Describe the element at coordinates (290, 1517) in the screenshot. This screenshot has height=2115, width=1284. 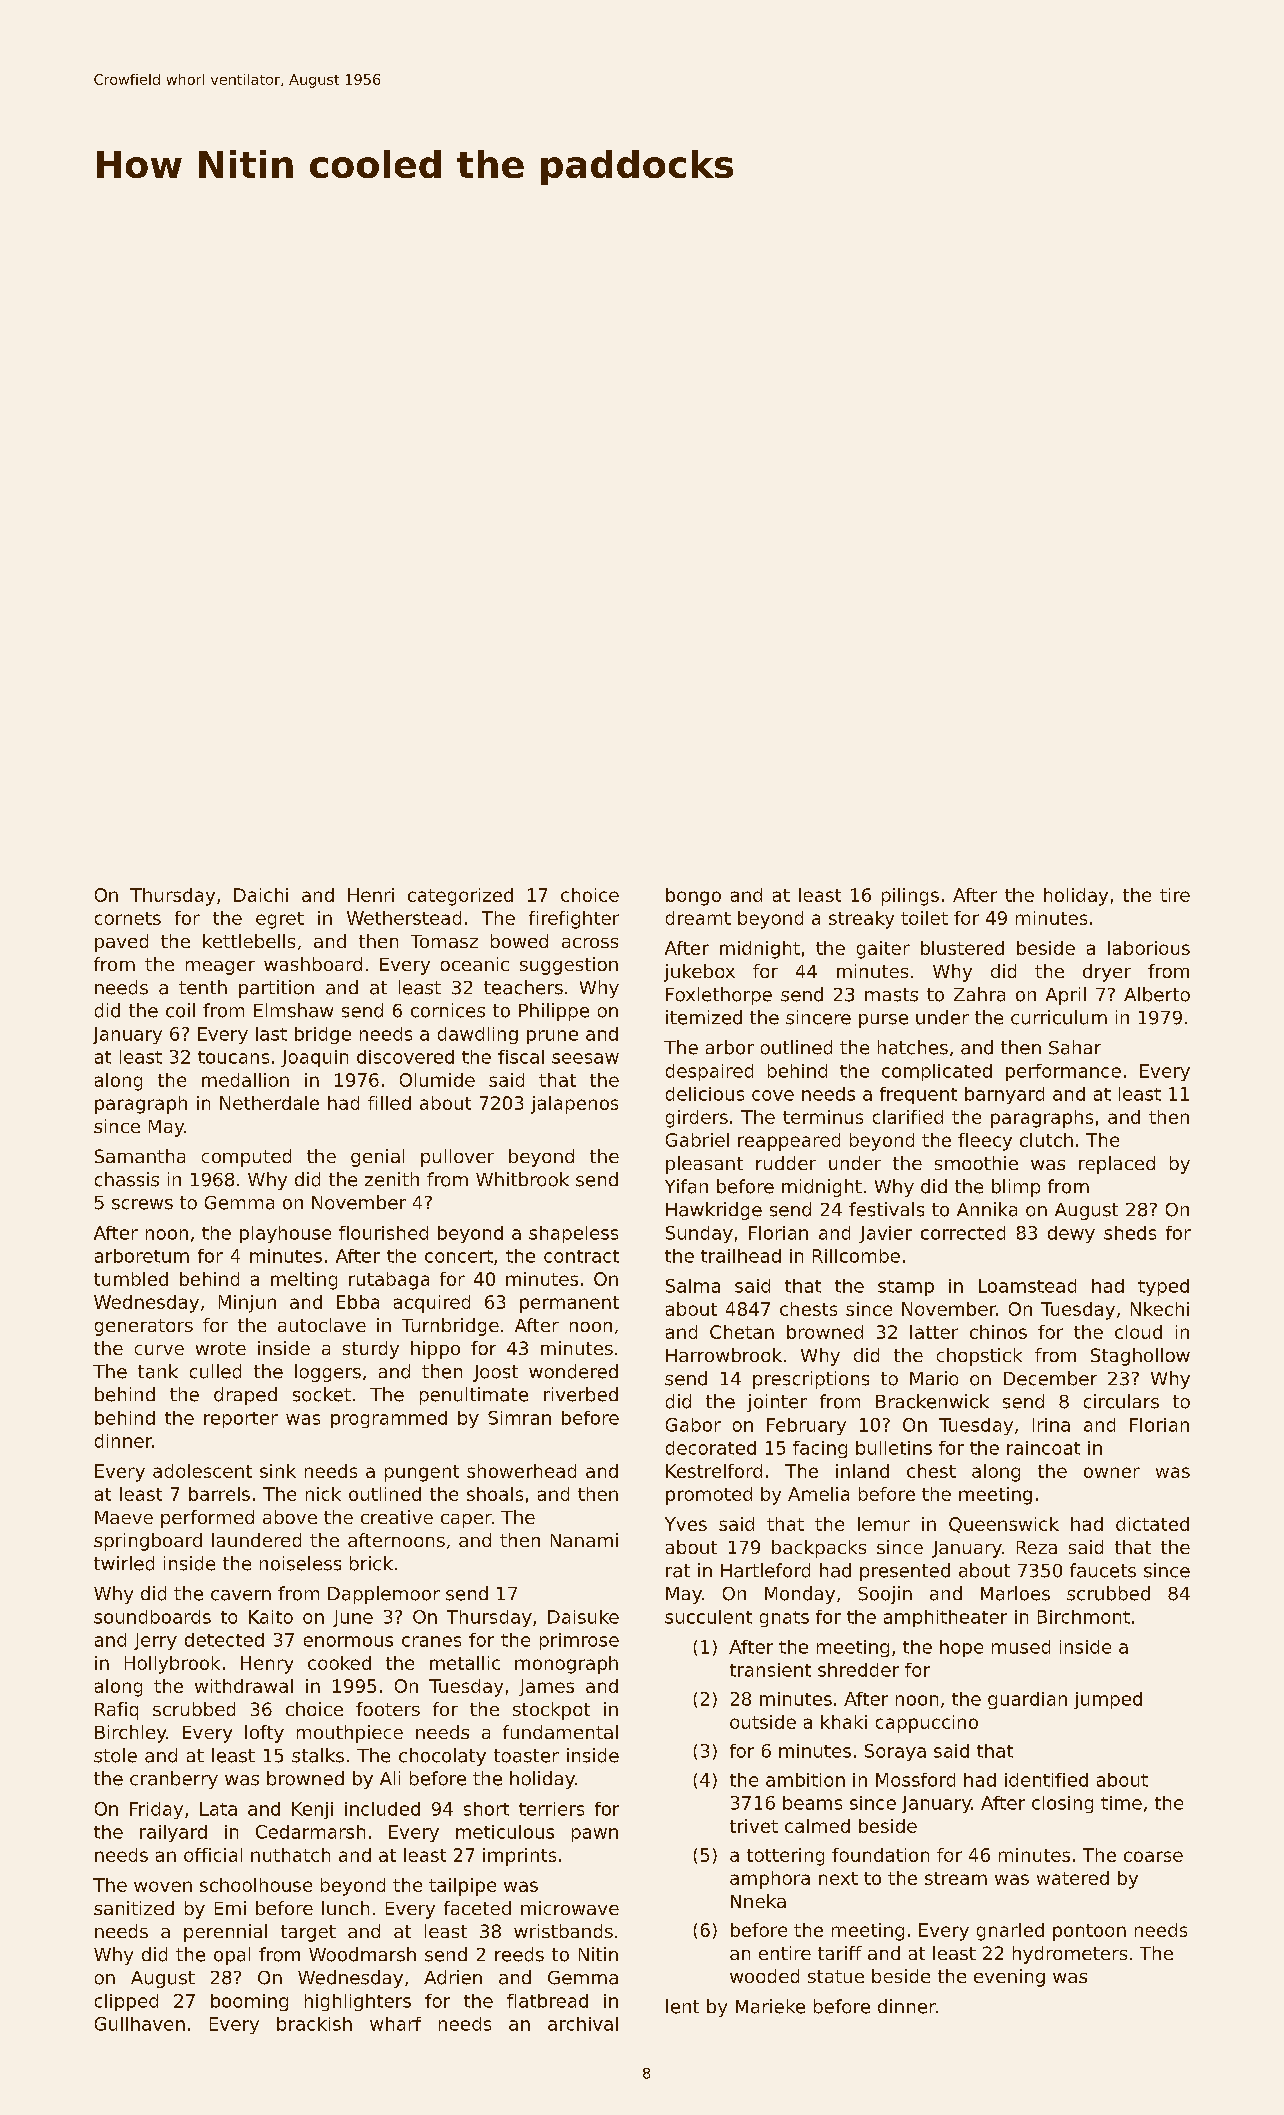
I see `above` at that location.
